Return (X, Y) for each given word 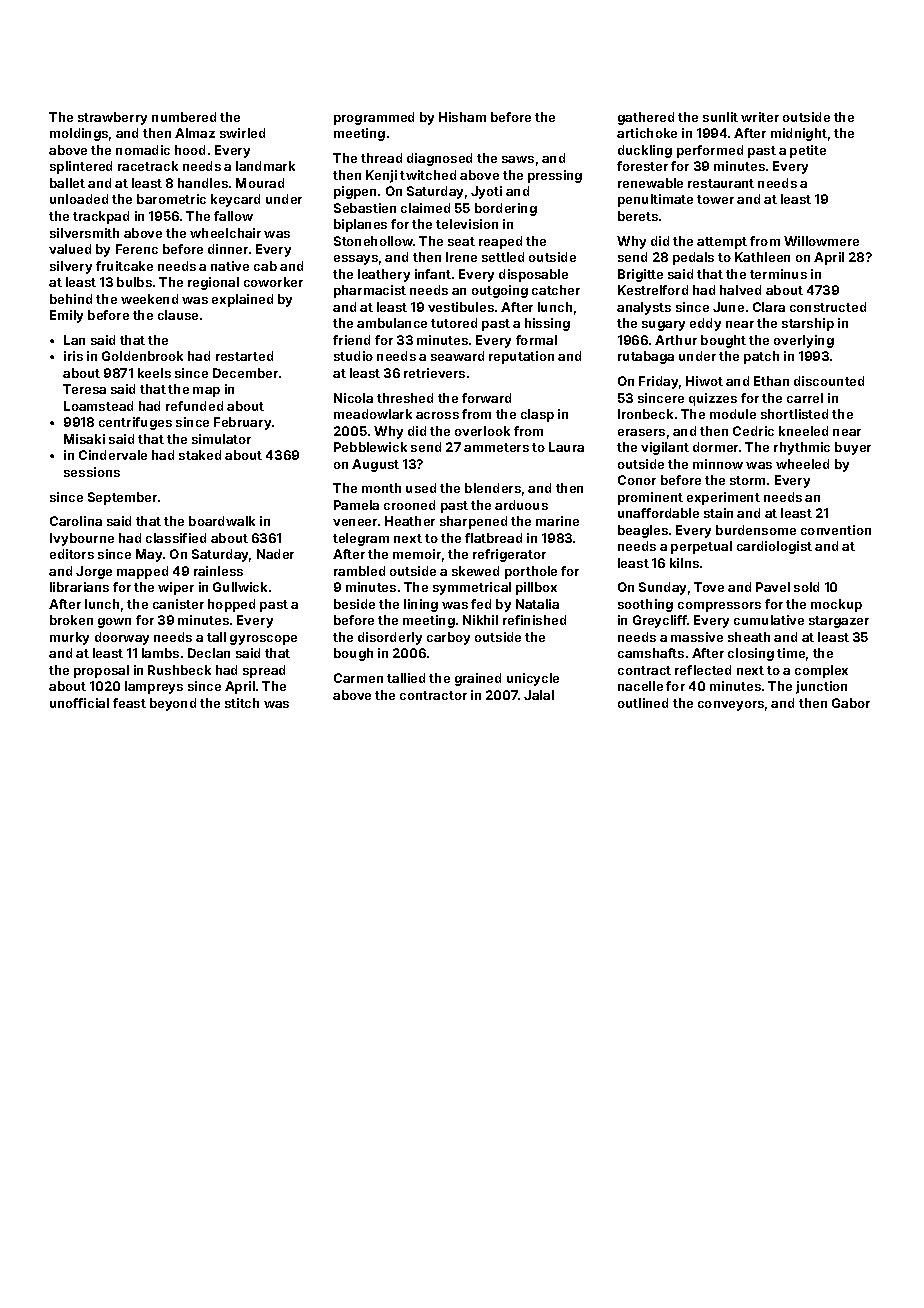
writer (760, 117)
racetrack (148, 166)
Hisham (462, 117)
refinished (534, 620)
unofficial (79, 703)
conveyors (731, 706)
